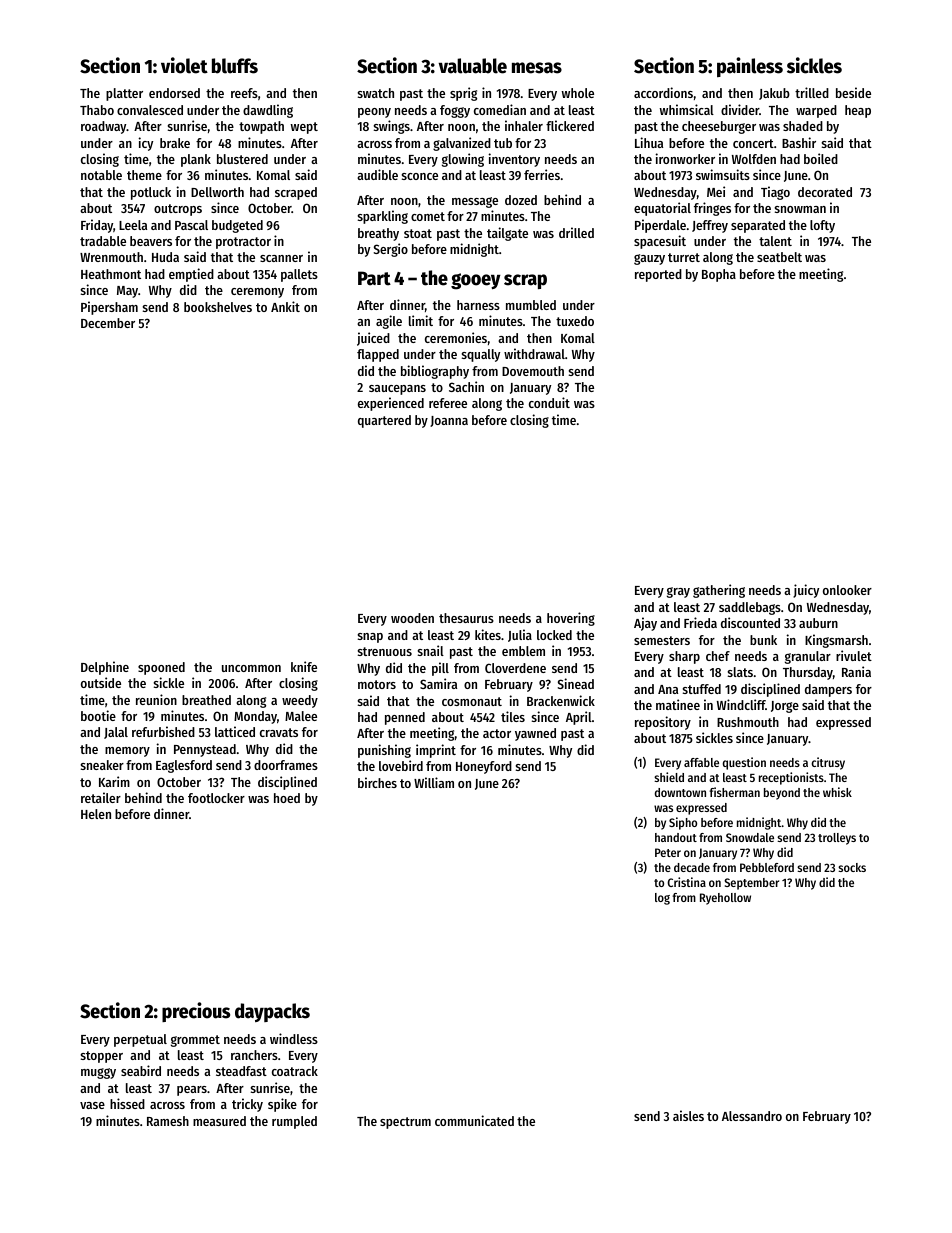 This screenshot has height=1233, width=952. Describe the element at coordinates (474, 1120) in the screenshot. I see `communicated` at that location.
